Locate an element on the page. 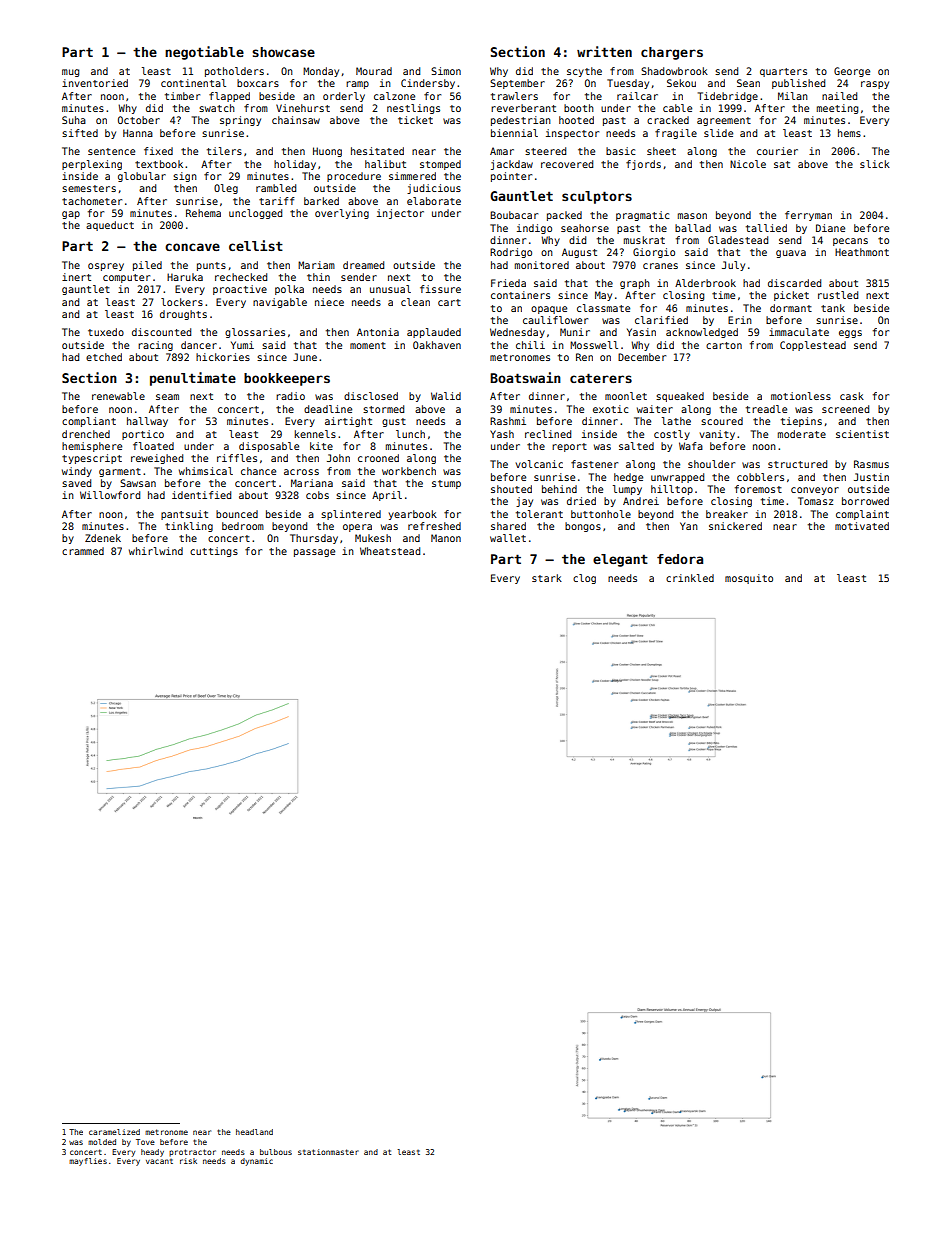 The height and width of the page is (1233, 952). stationmaster is located at coordinates (328, 1152).
